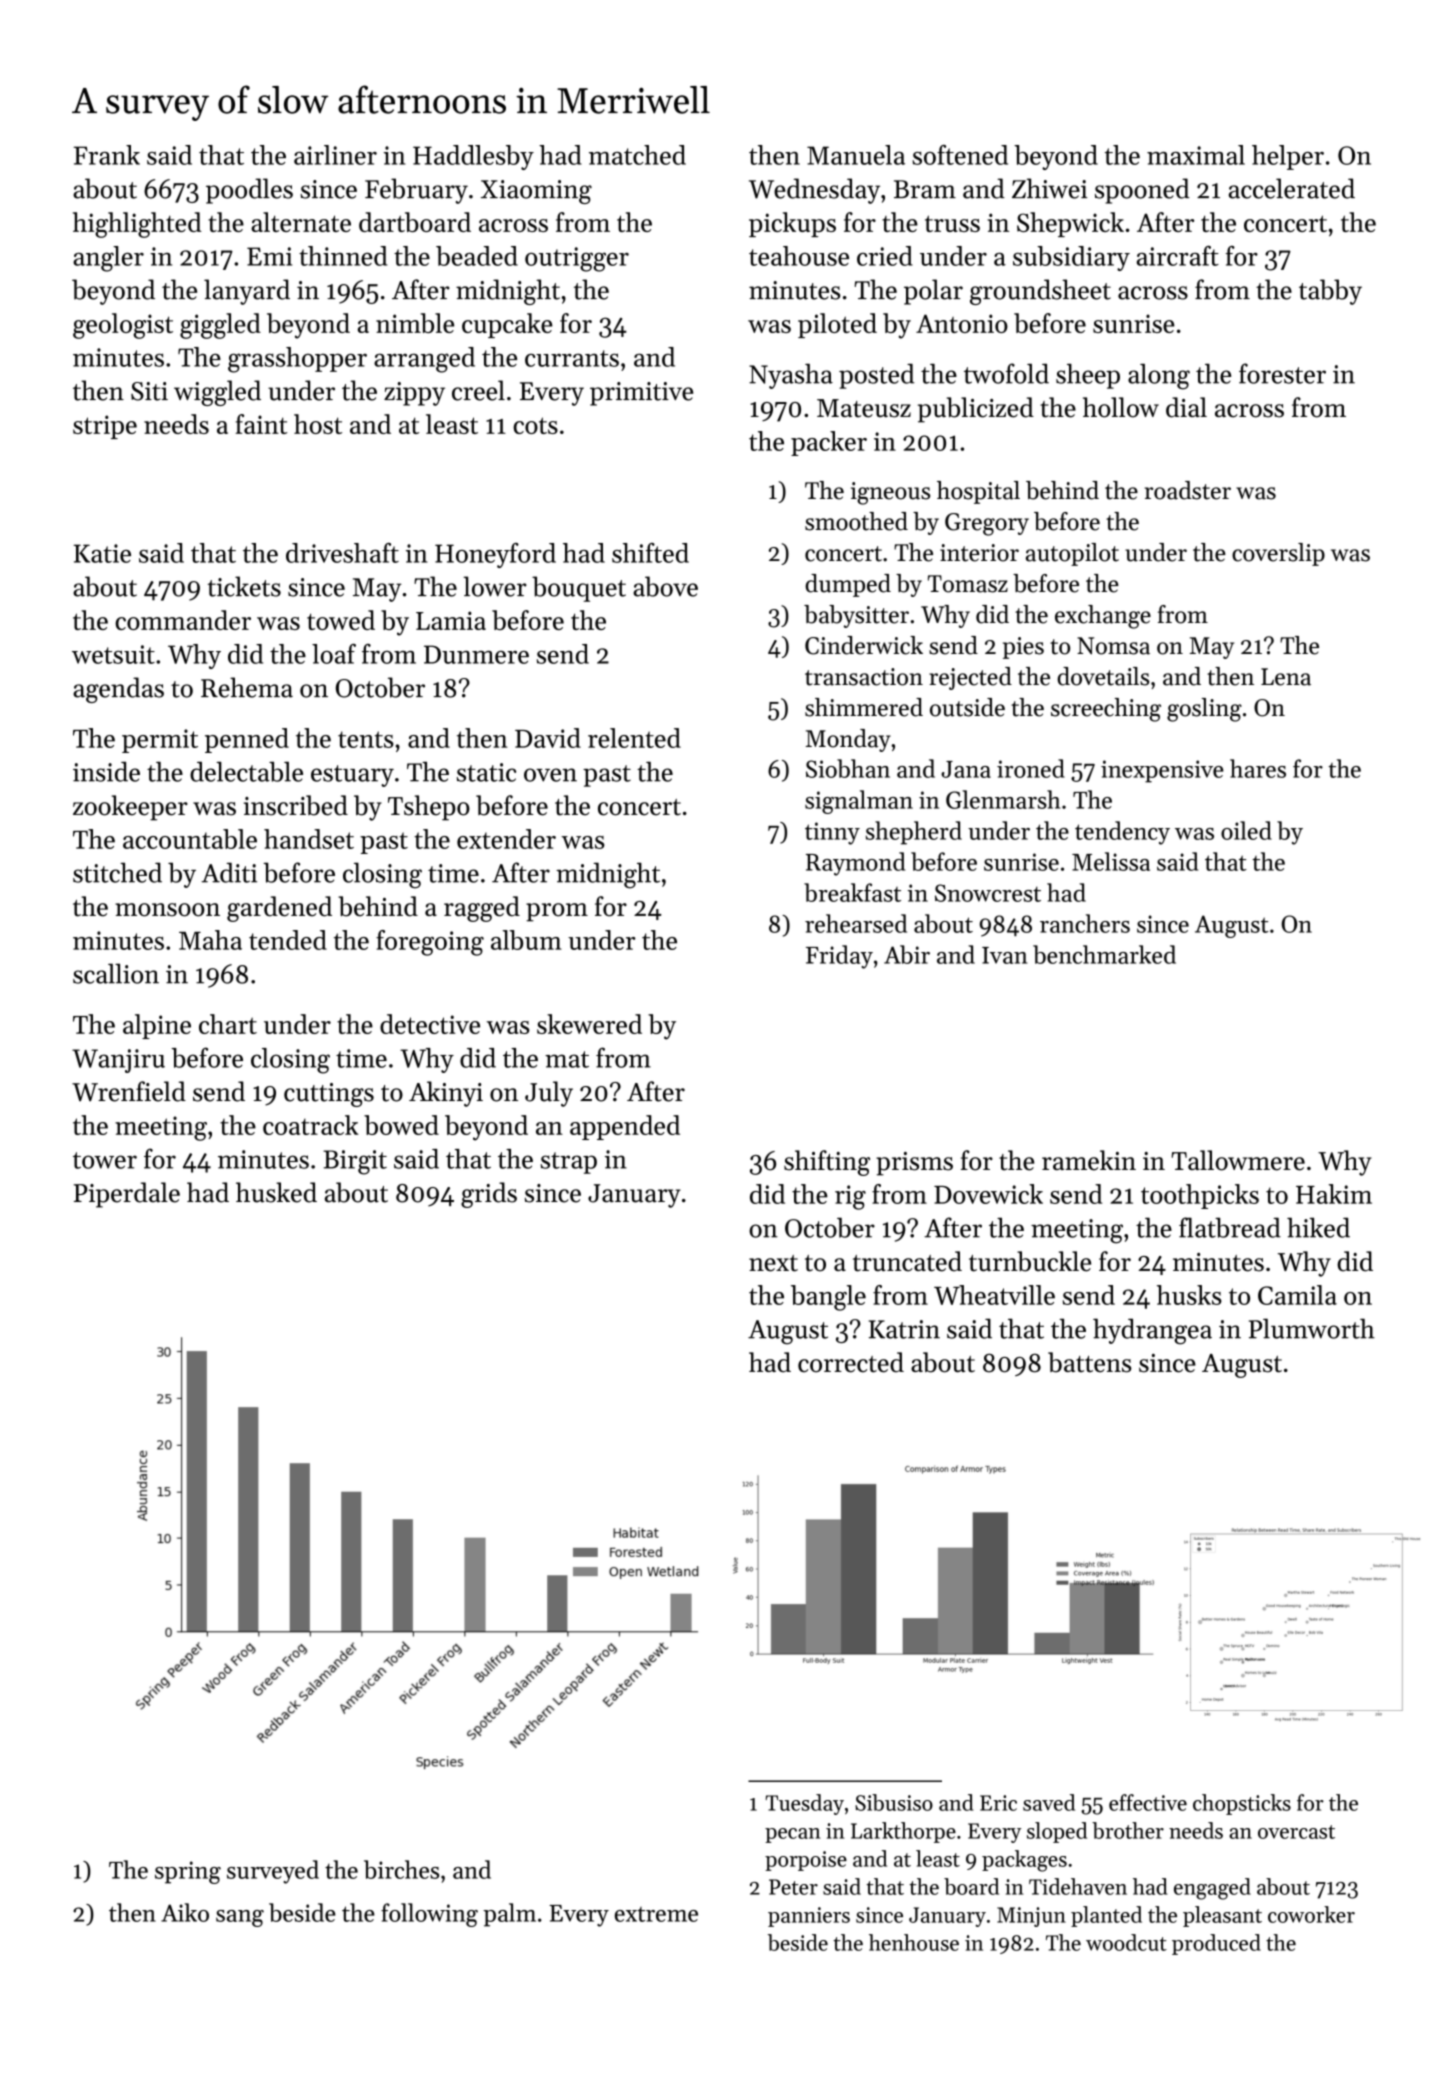 The height and width of the page is (2100, 1450). Describe the element at coordinates (247, 687) in the page. I see `Rehema` at that location.
